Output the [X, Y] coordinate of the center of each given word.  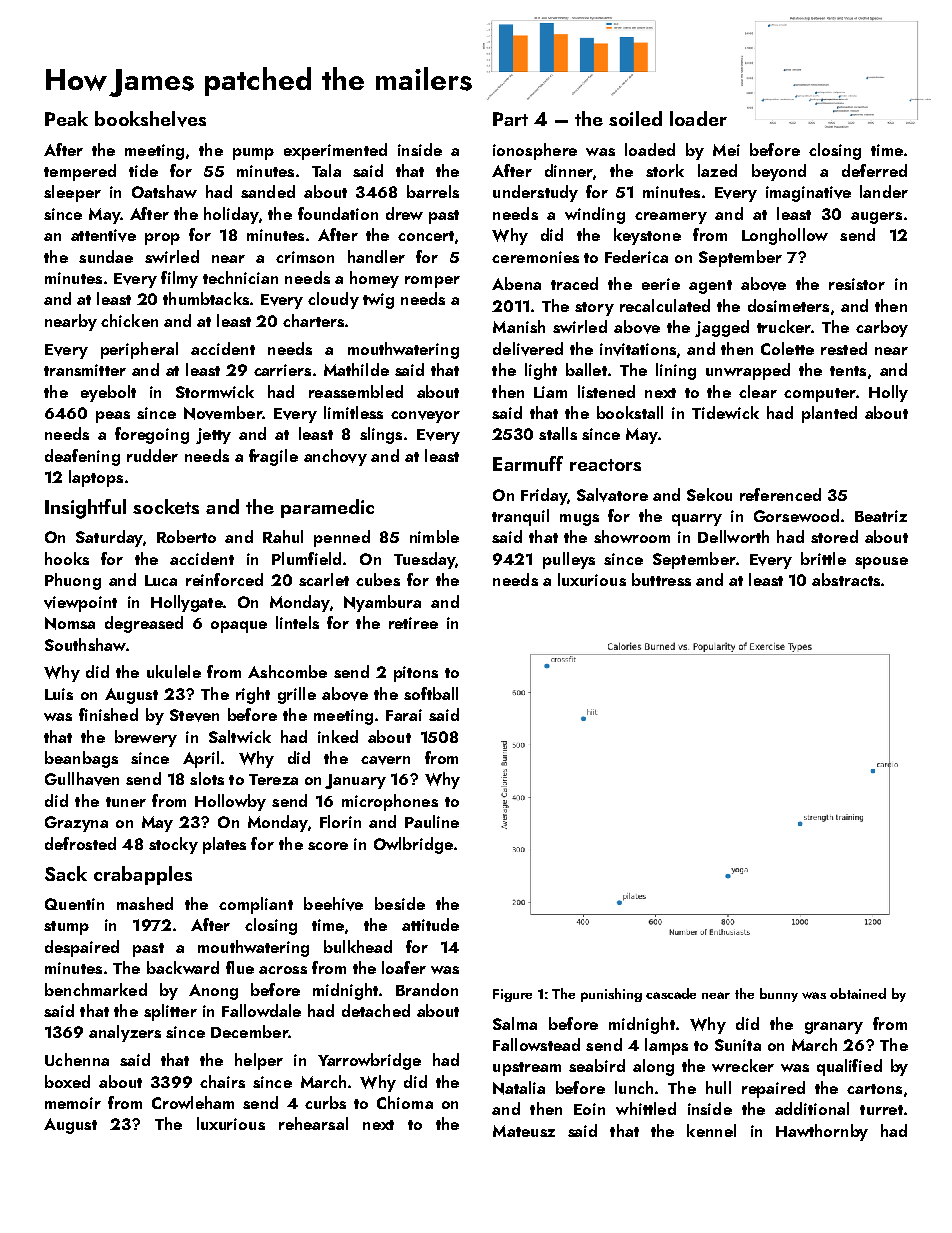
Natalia [519, 1088]
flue [240, 967]
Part [510, 119]
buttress [661, 579]
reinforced [224, 579]
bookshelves [150, 119]
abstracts [846, 579]
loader [698, 118]
